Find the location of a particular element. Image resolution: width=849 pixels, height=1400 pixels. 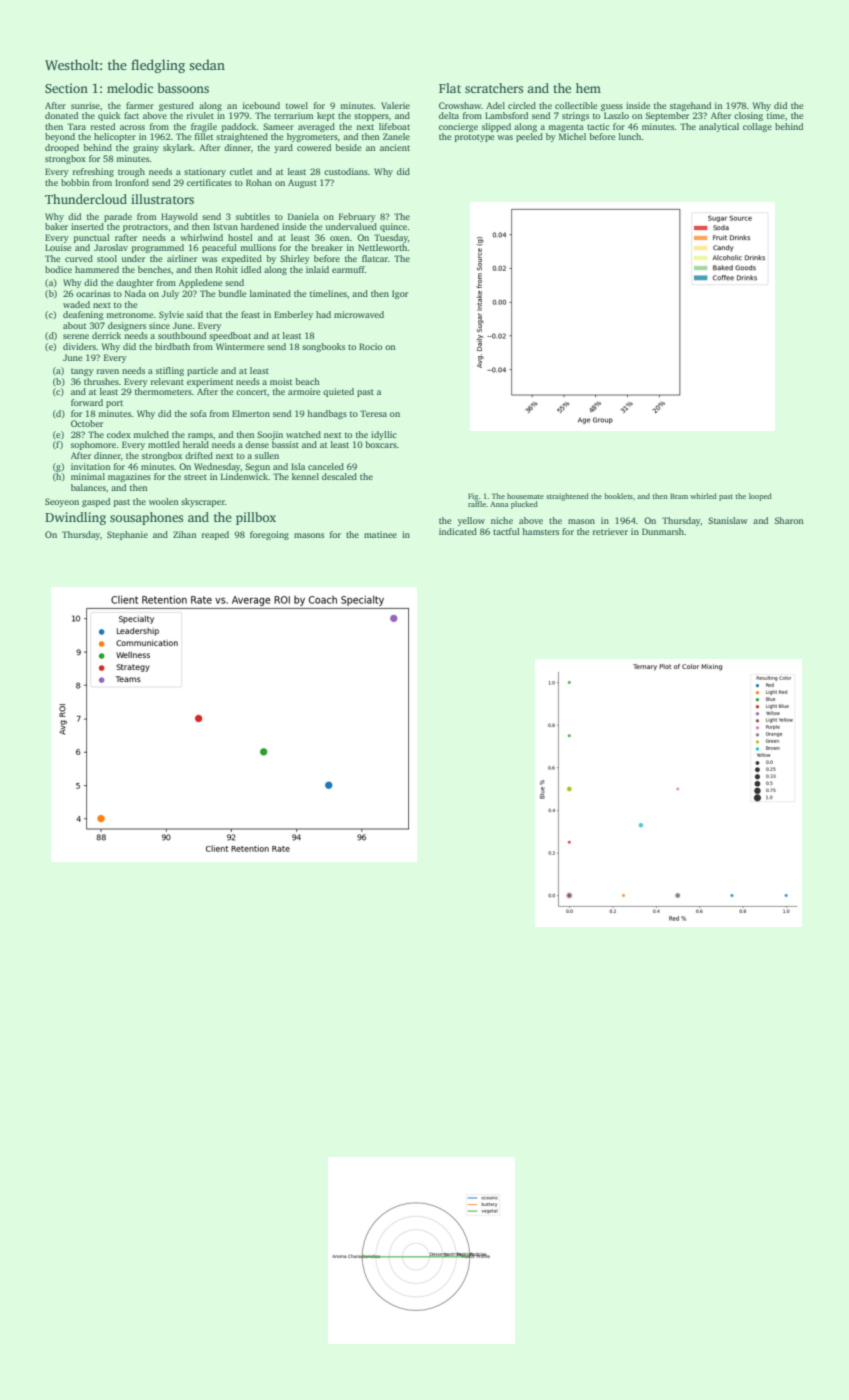

towel is located at coordinates (297, 105).
